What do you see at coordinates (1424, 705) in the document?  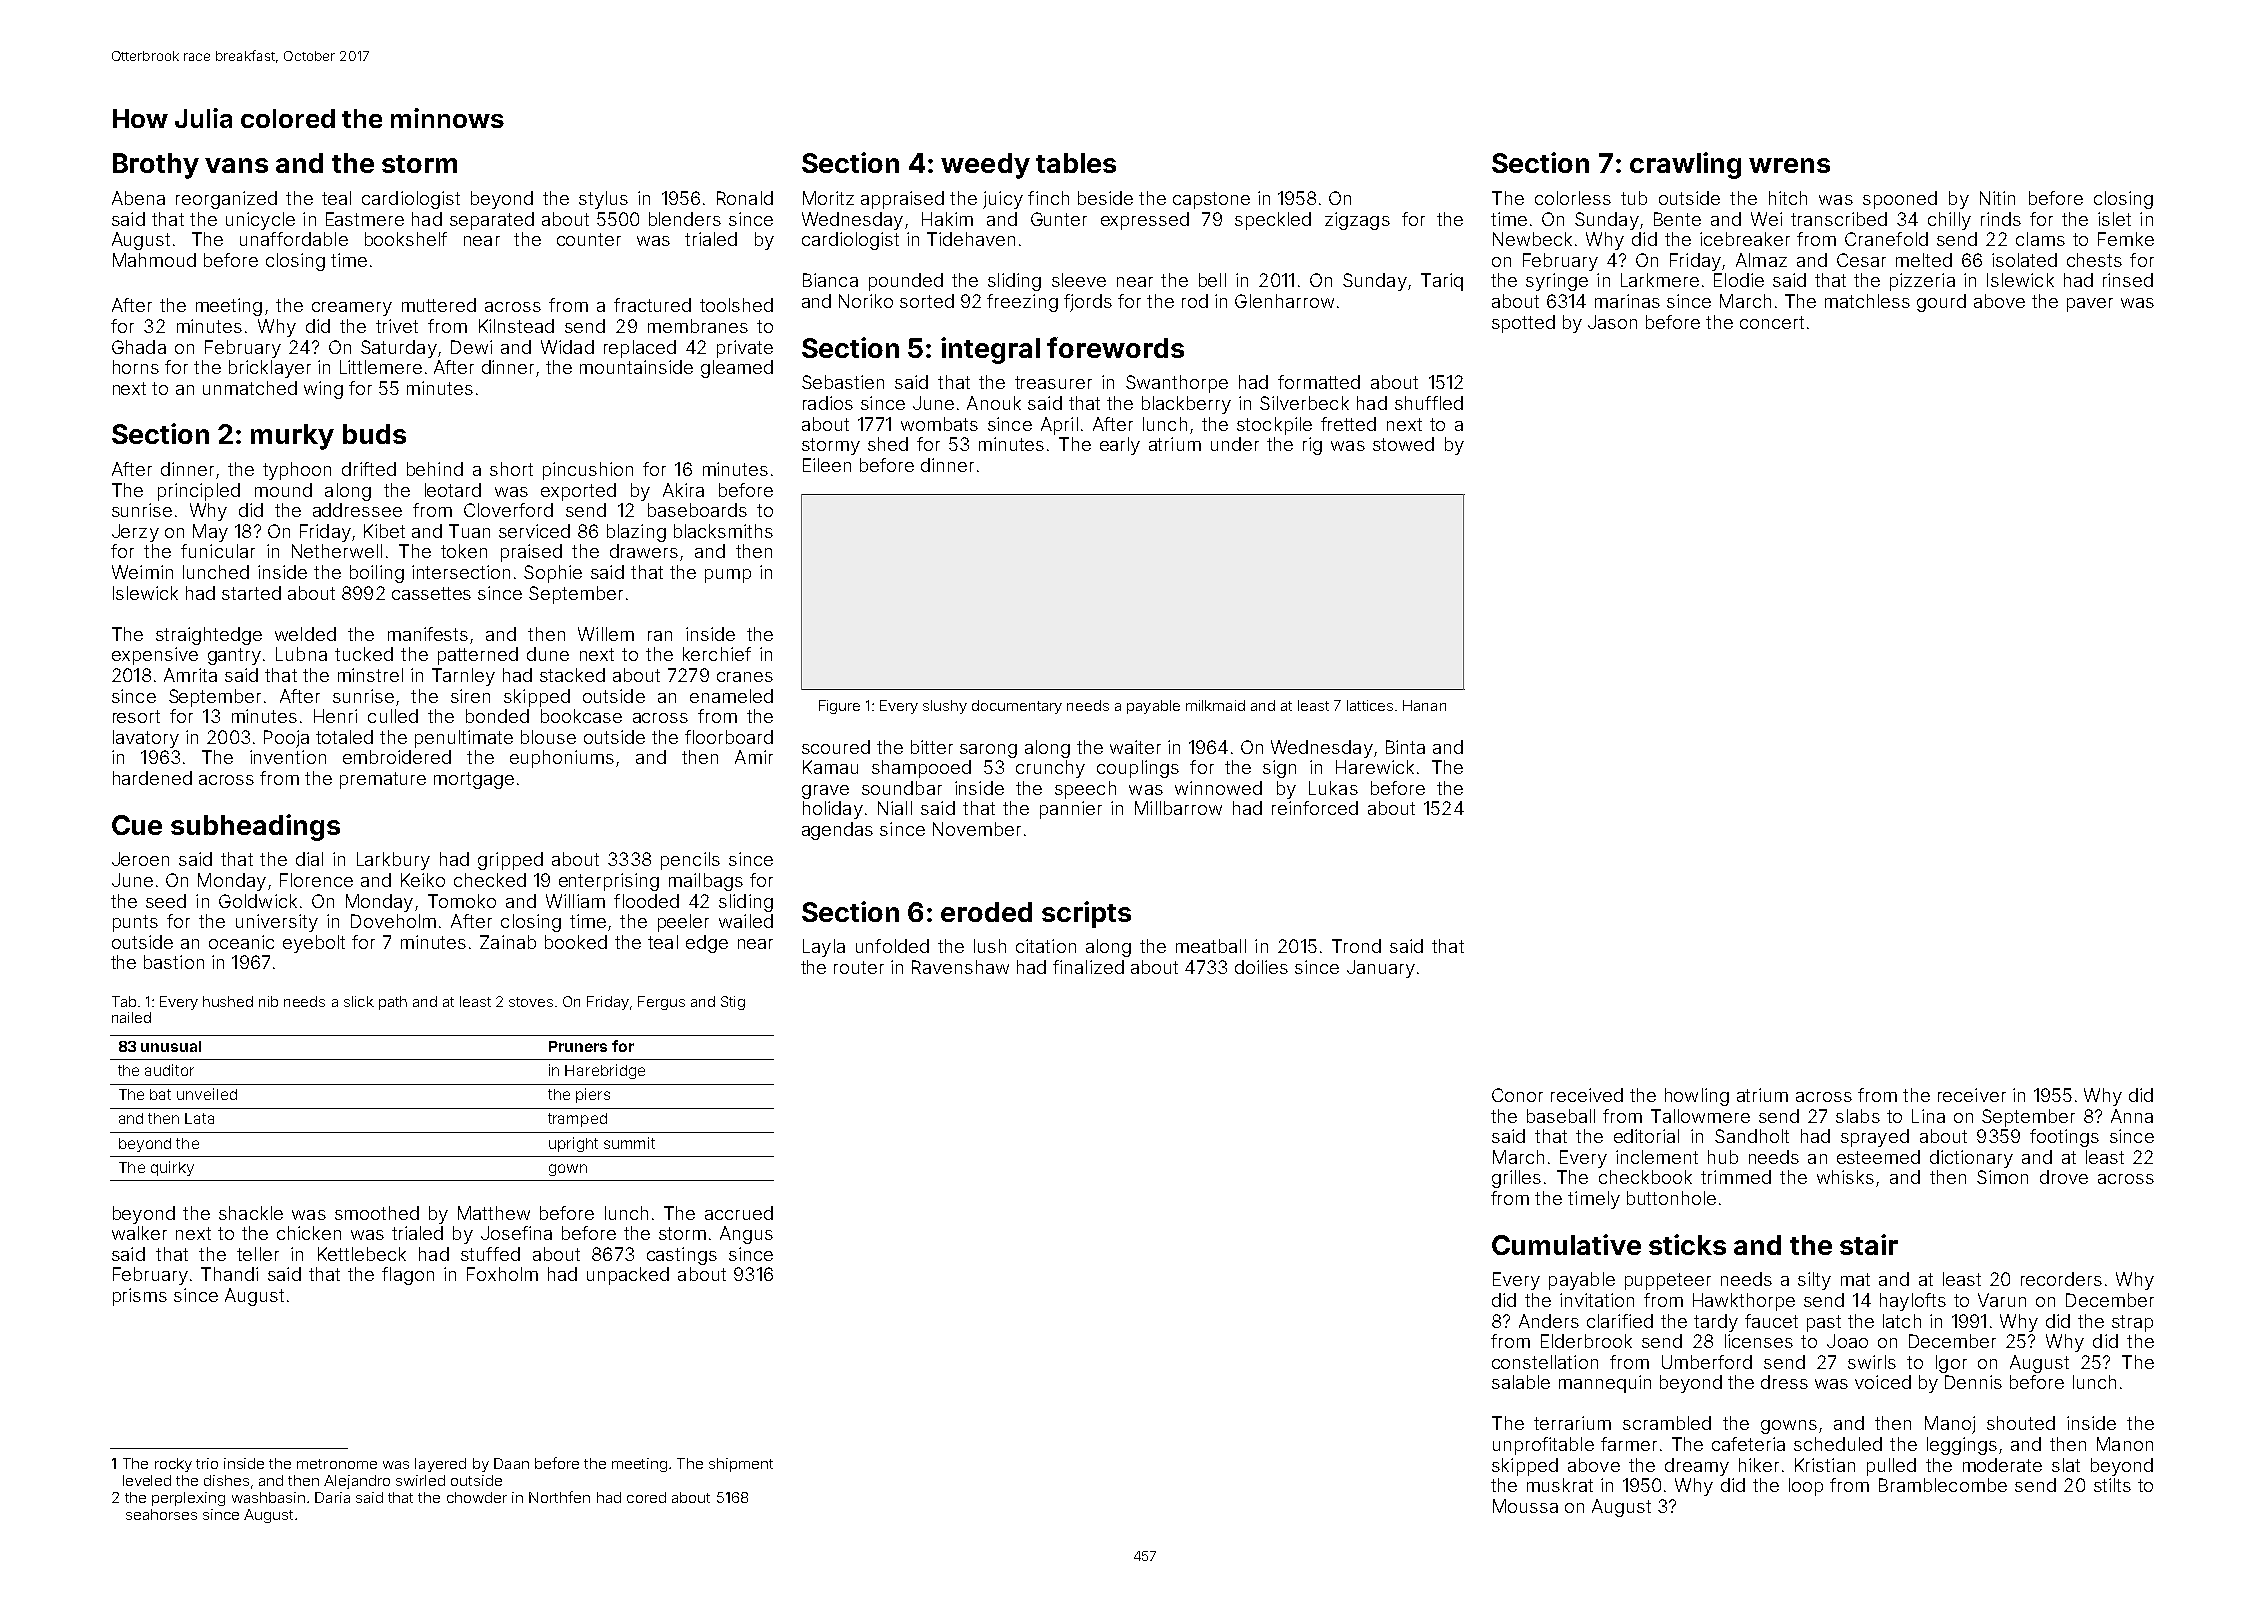 I see `Hanan` at bounding box center [1424, 705].
